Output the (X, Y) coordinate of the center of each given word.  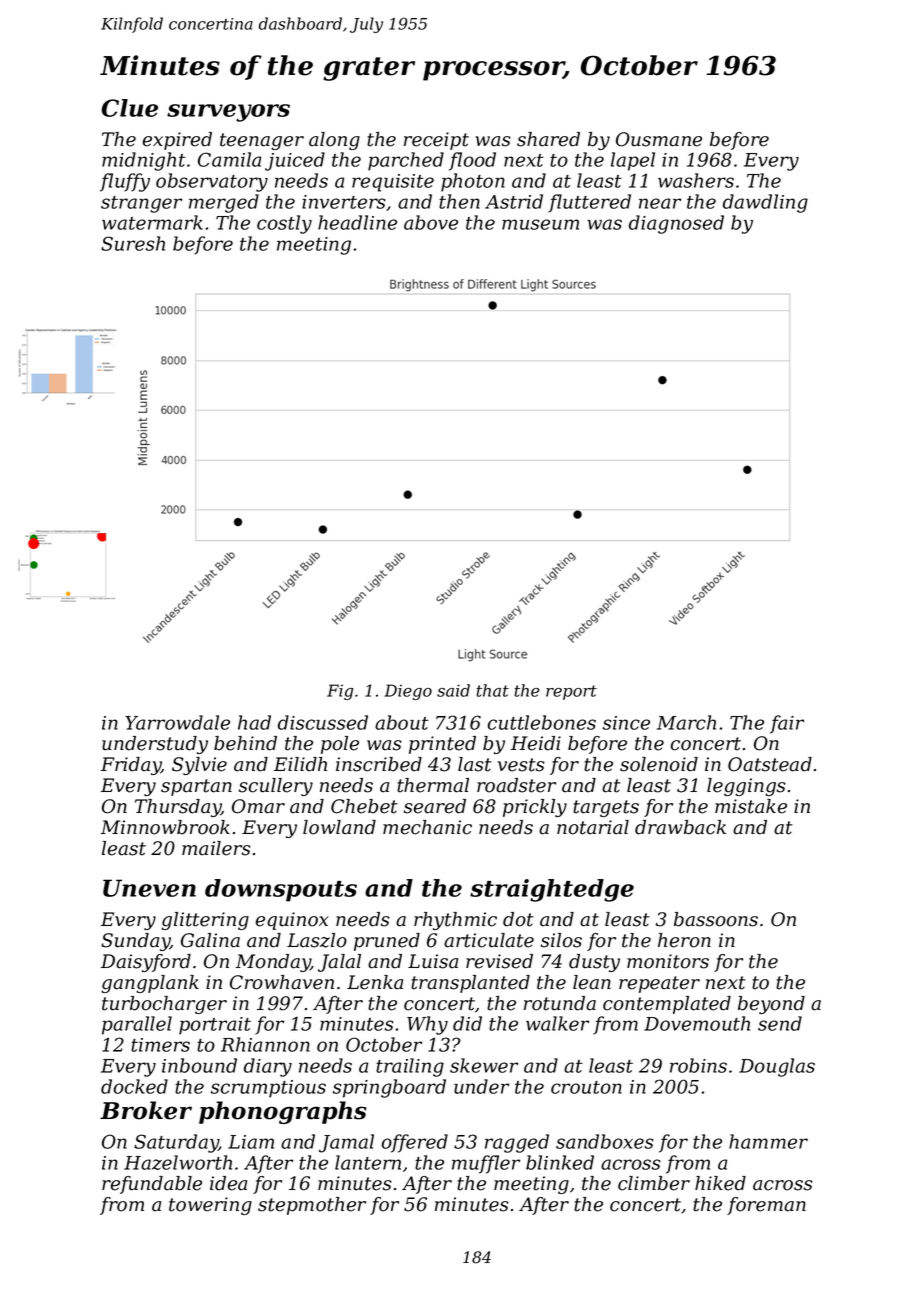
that (493, 690)
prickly (535, 808)
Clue (129, 108)
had (254, 722)
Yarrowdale (177, 722)
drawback (680, 827)
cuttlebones (542, 722)
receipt (436, 141)
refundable (152, 1185)
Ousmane (659, 139)
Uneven (149, 888)
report (571, 692)
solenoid (659, 764)
